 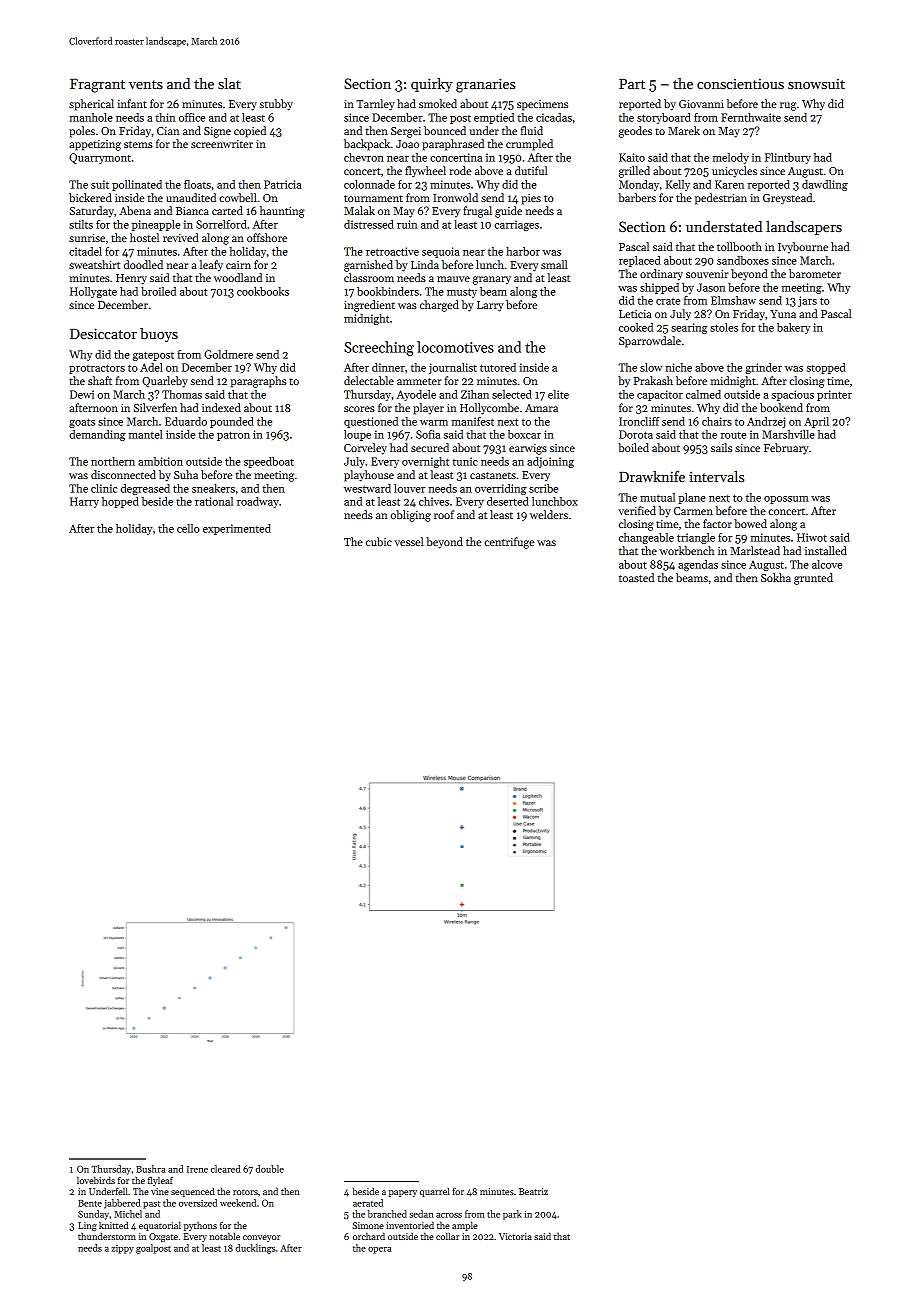 What do you see at coordinates (485, 85) in the screenshot?
I see `granaries` at bounding box center [485, 85].
